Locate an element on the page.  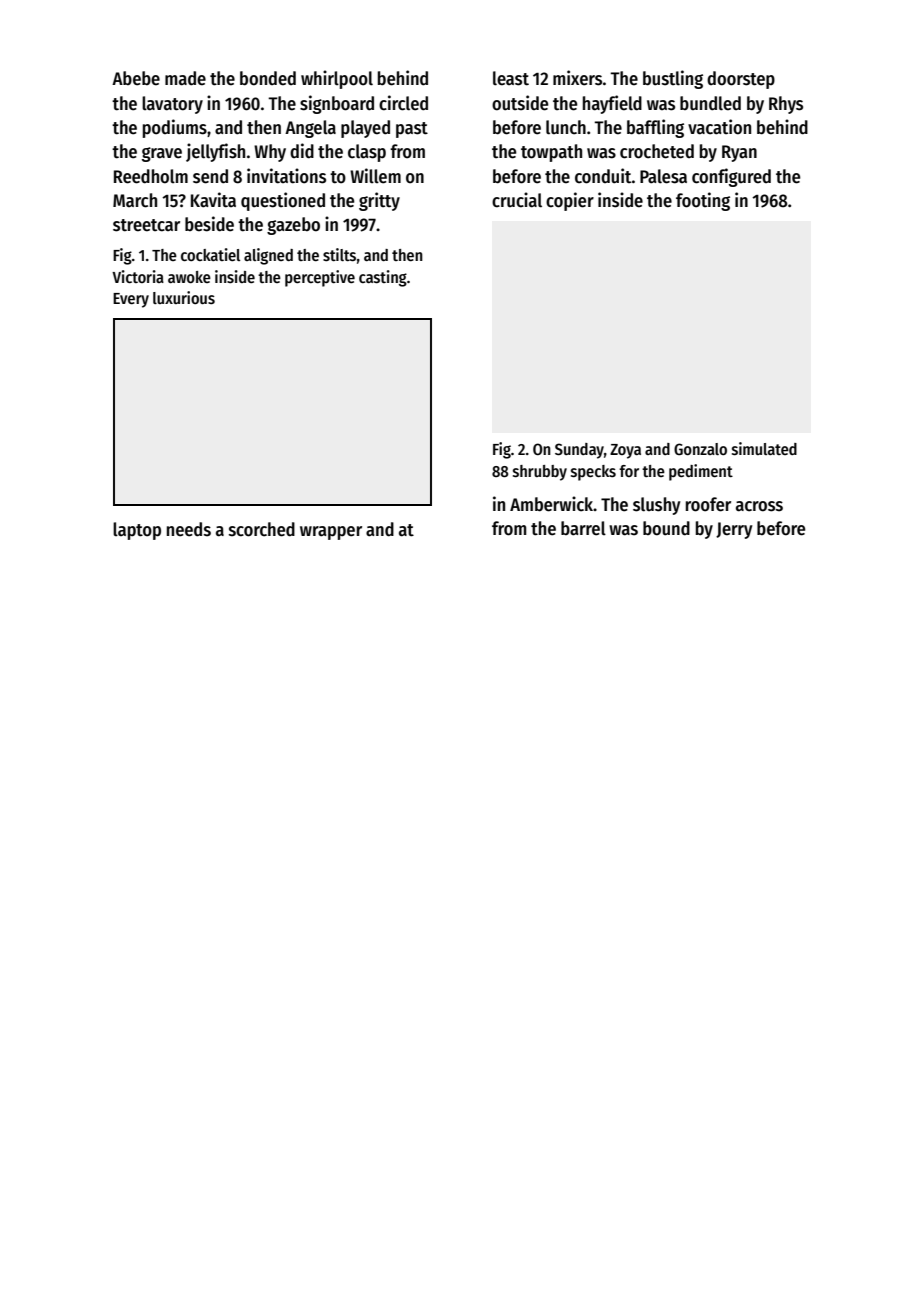
whirlpool is located at coordinates (337, 79).
